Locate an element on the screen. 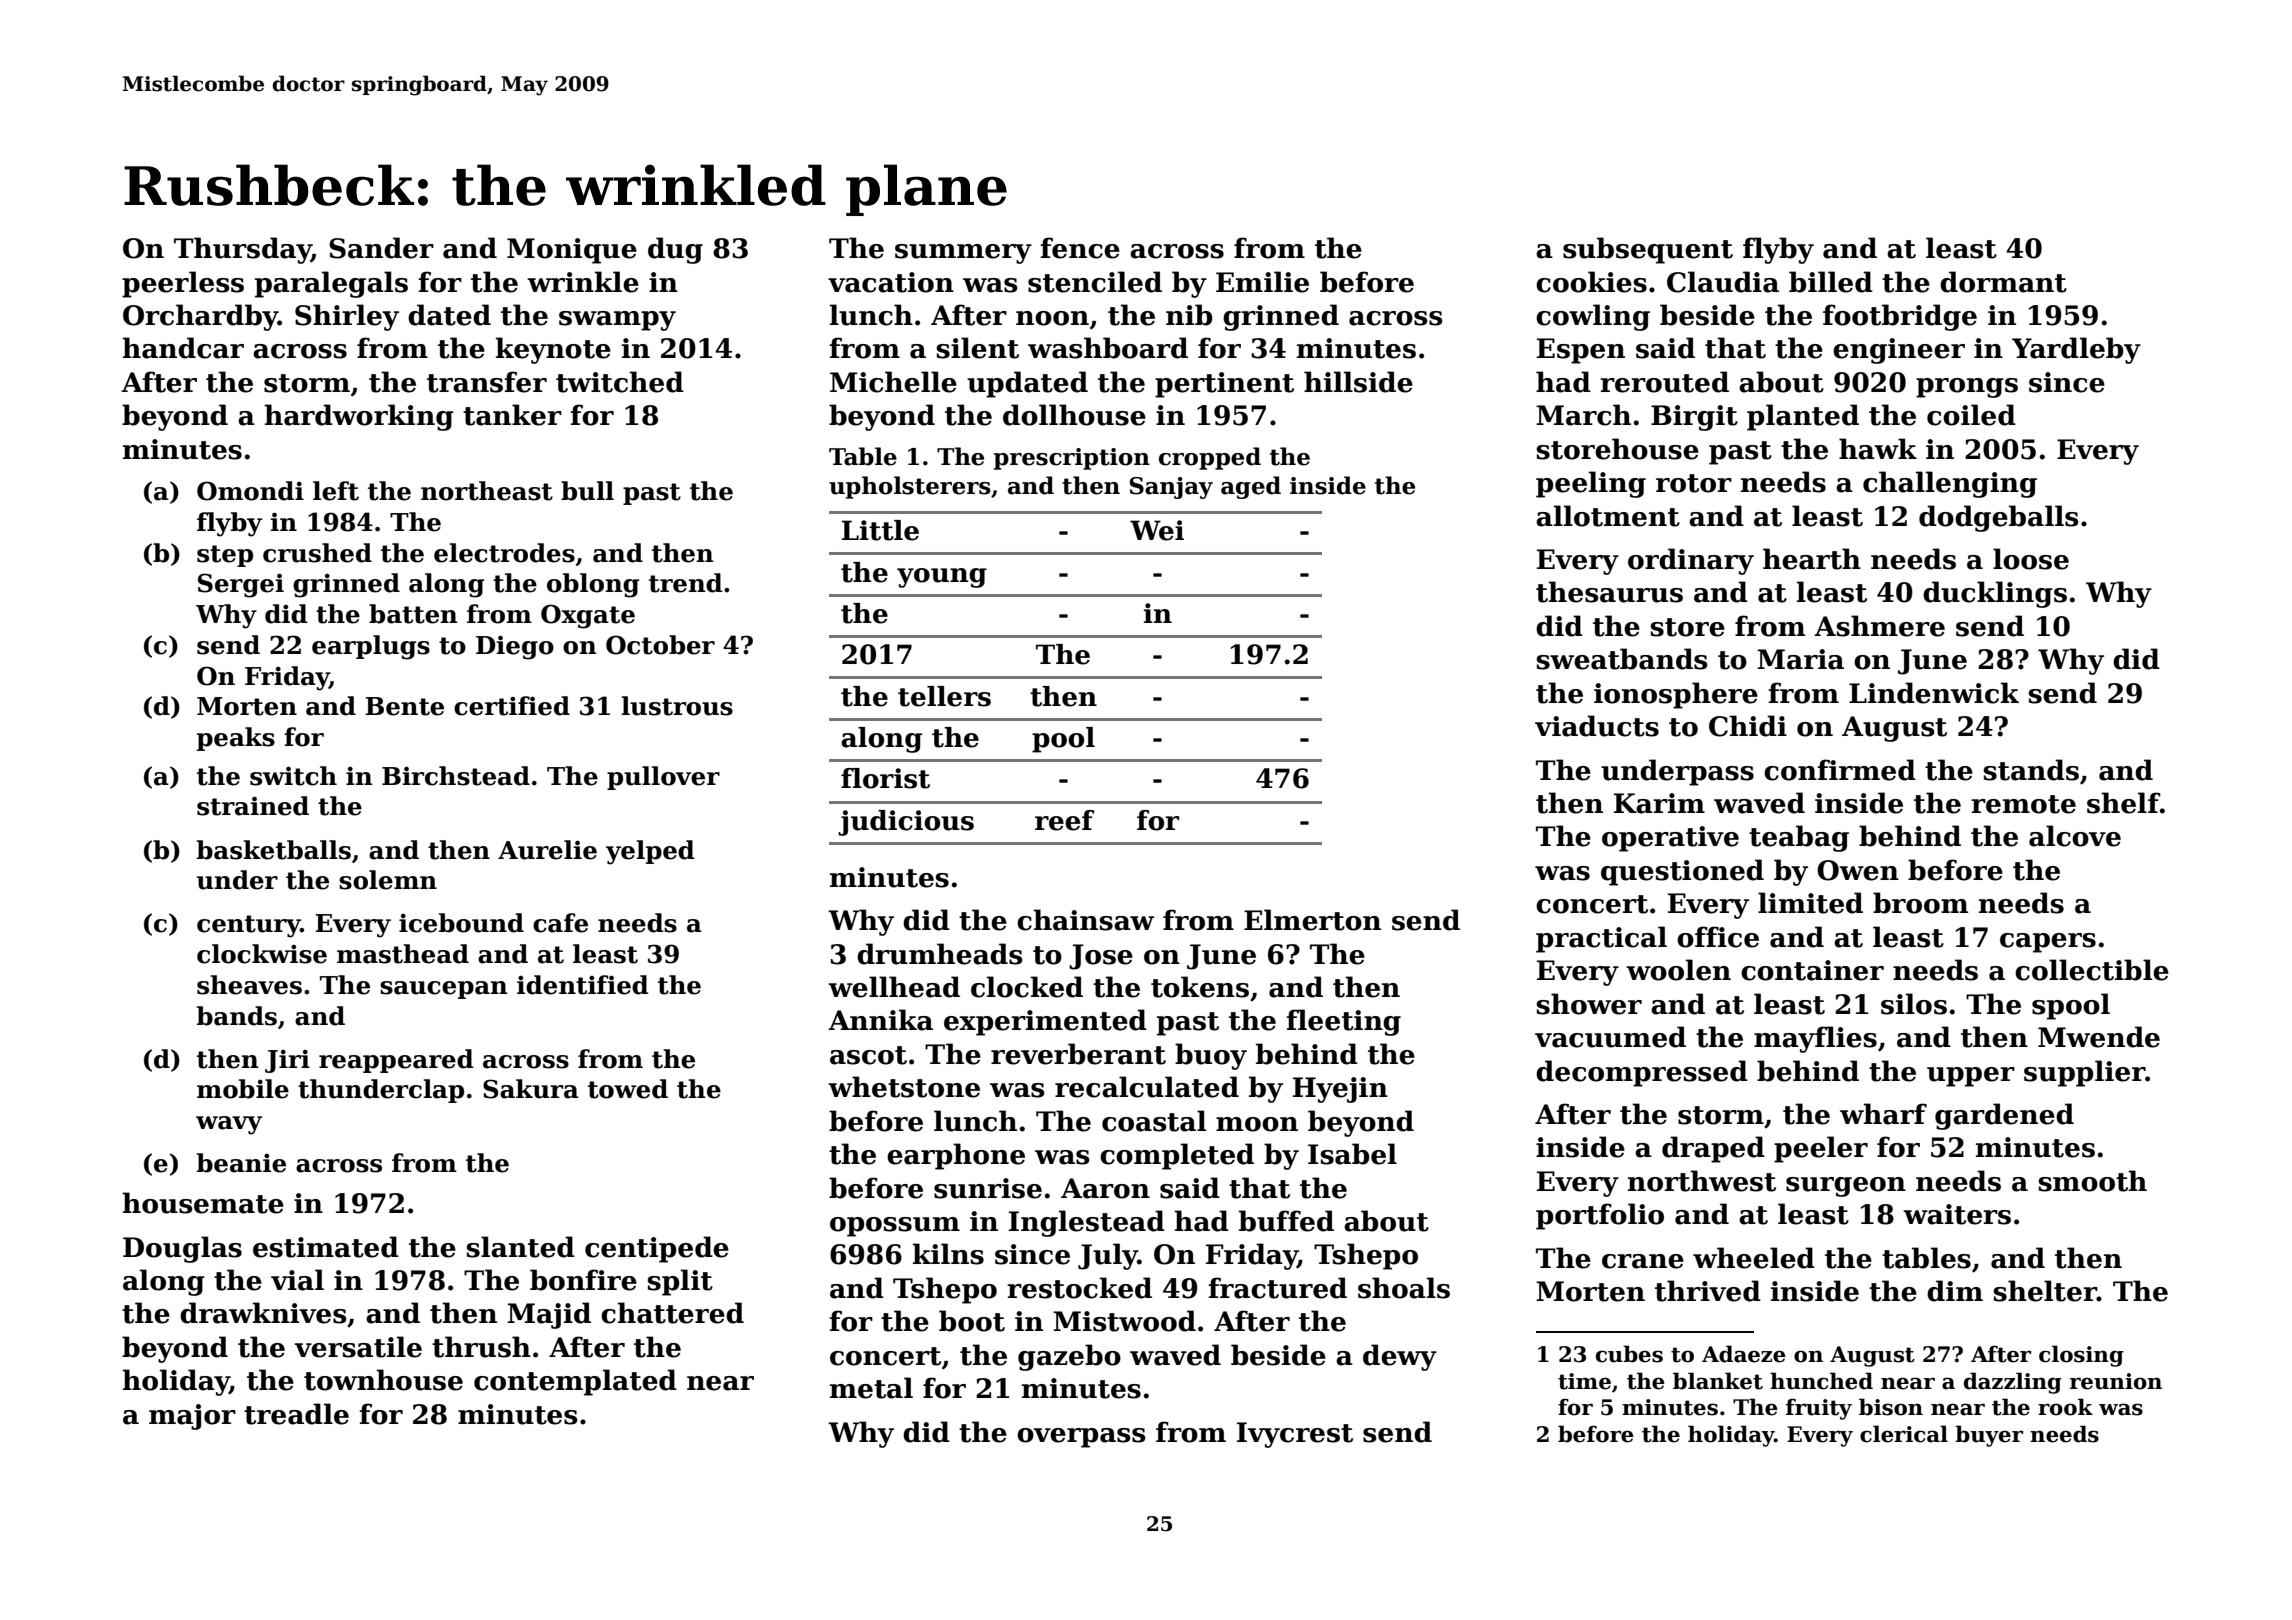  alcove is located at coordinates (2075, 836).
